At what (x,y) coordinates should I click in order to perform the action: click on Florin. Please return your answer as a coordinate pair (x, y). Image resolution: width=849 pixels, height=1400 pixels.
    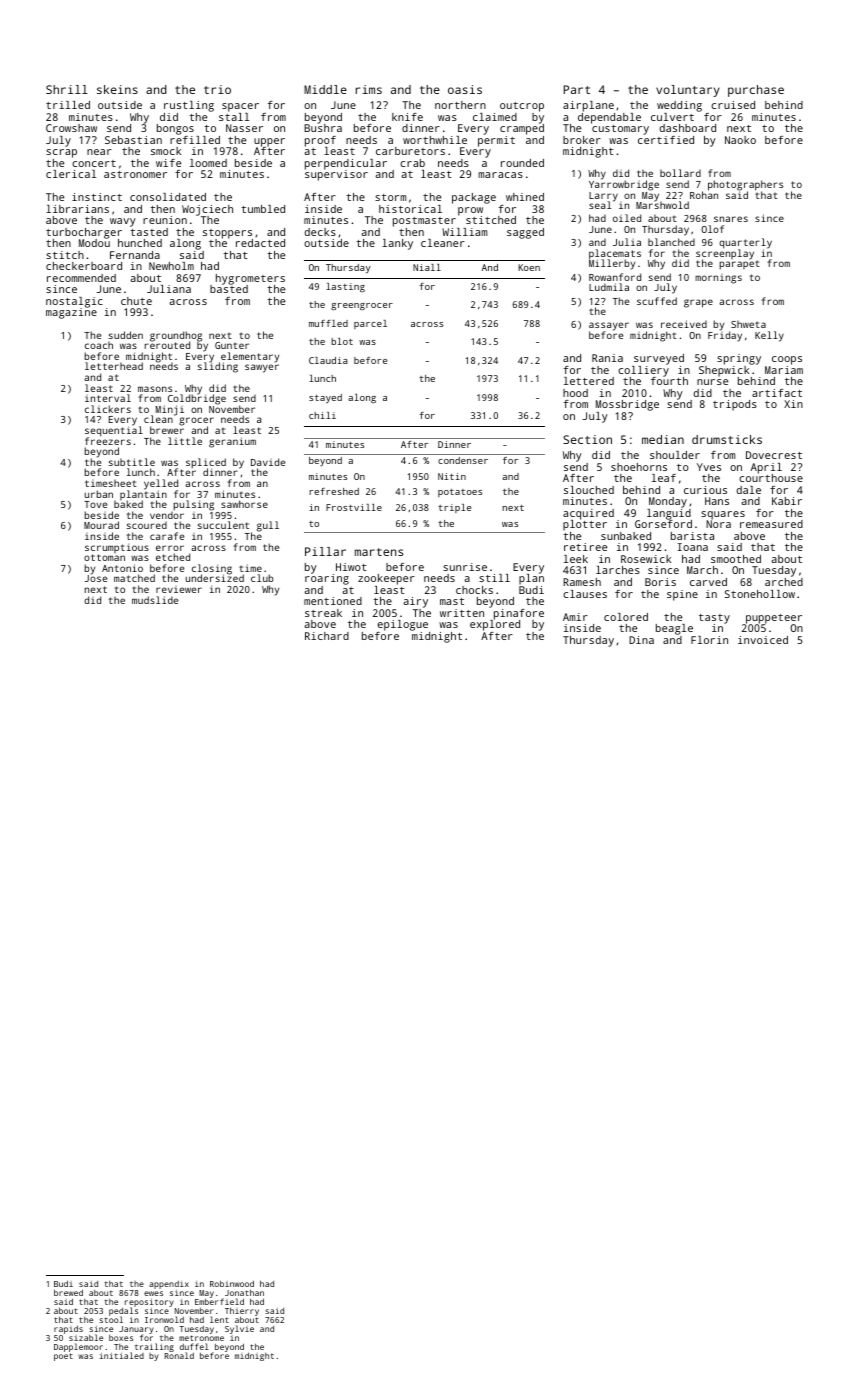
    Looking at the image, I should click on (709, 640).
